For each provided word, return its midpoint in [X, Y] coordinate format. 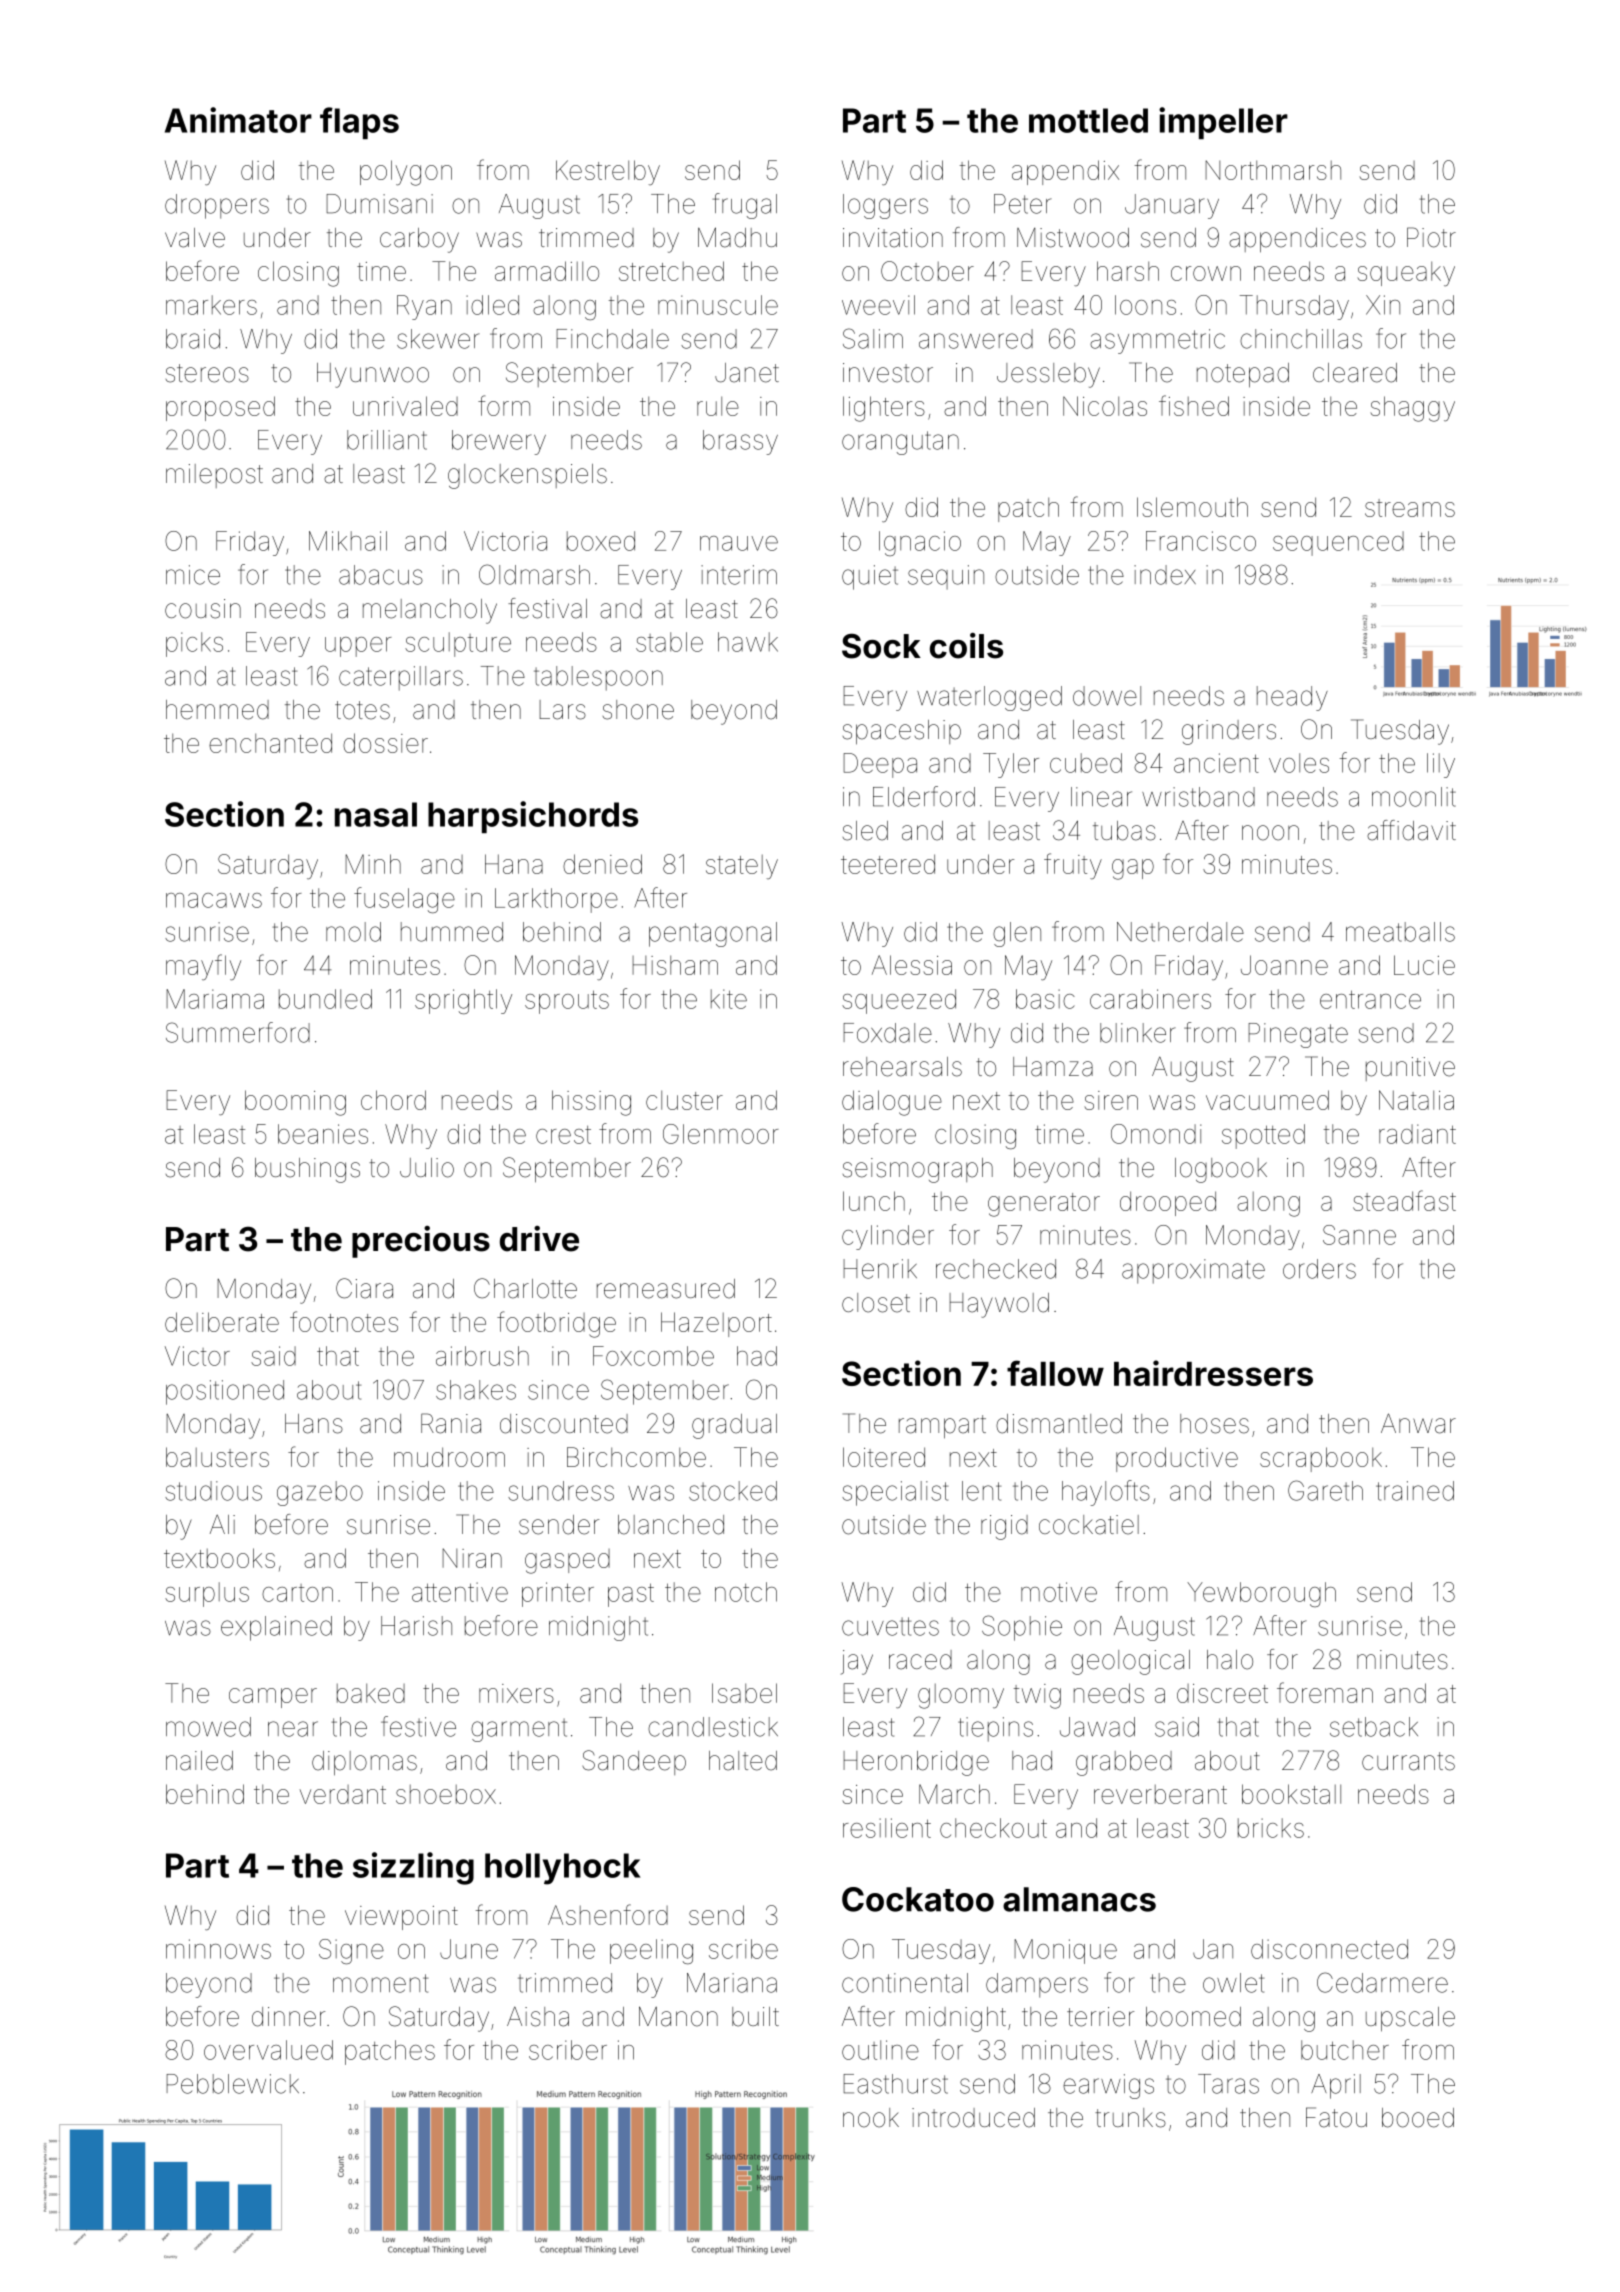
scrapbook [1321, 1459]
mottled [1088, 120]
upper [358, 647]
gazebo [320, 1493]
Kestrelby [608, 172]
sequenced [1338, 543]
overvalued [268, 2050]
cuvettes [890, 1626]
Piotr [1431, 237]
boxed [601, 541]
